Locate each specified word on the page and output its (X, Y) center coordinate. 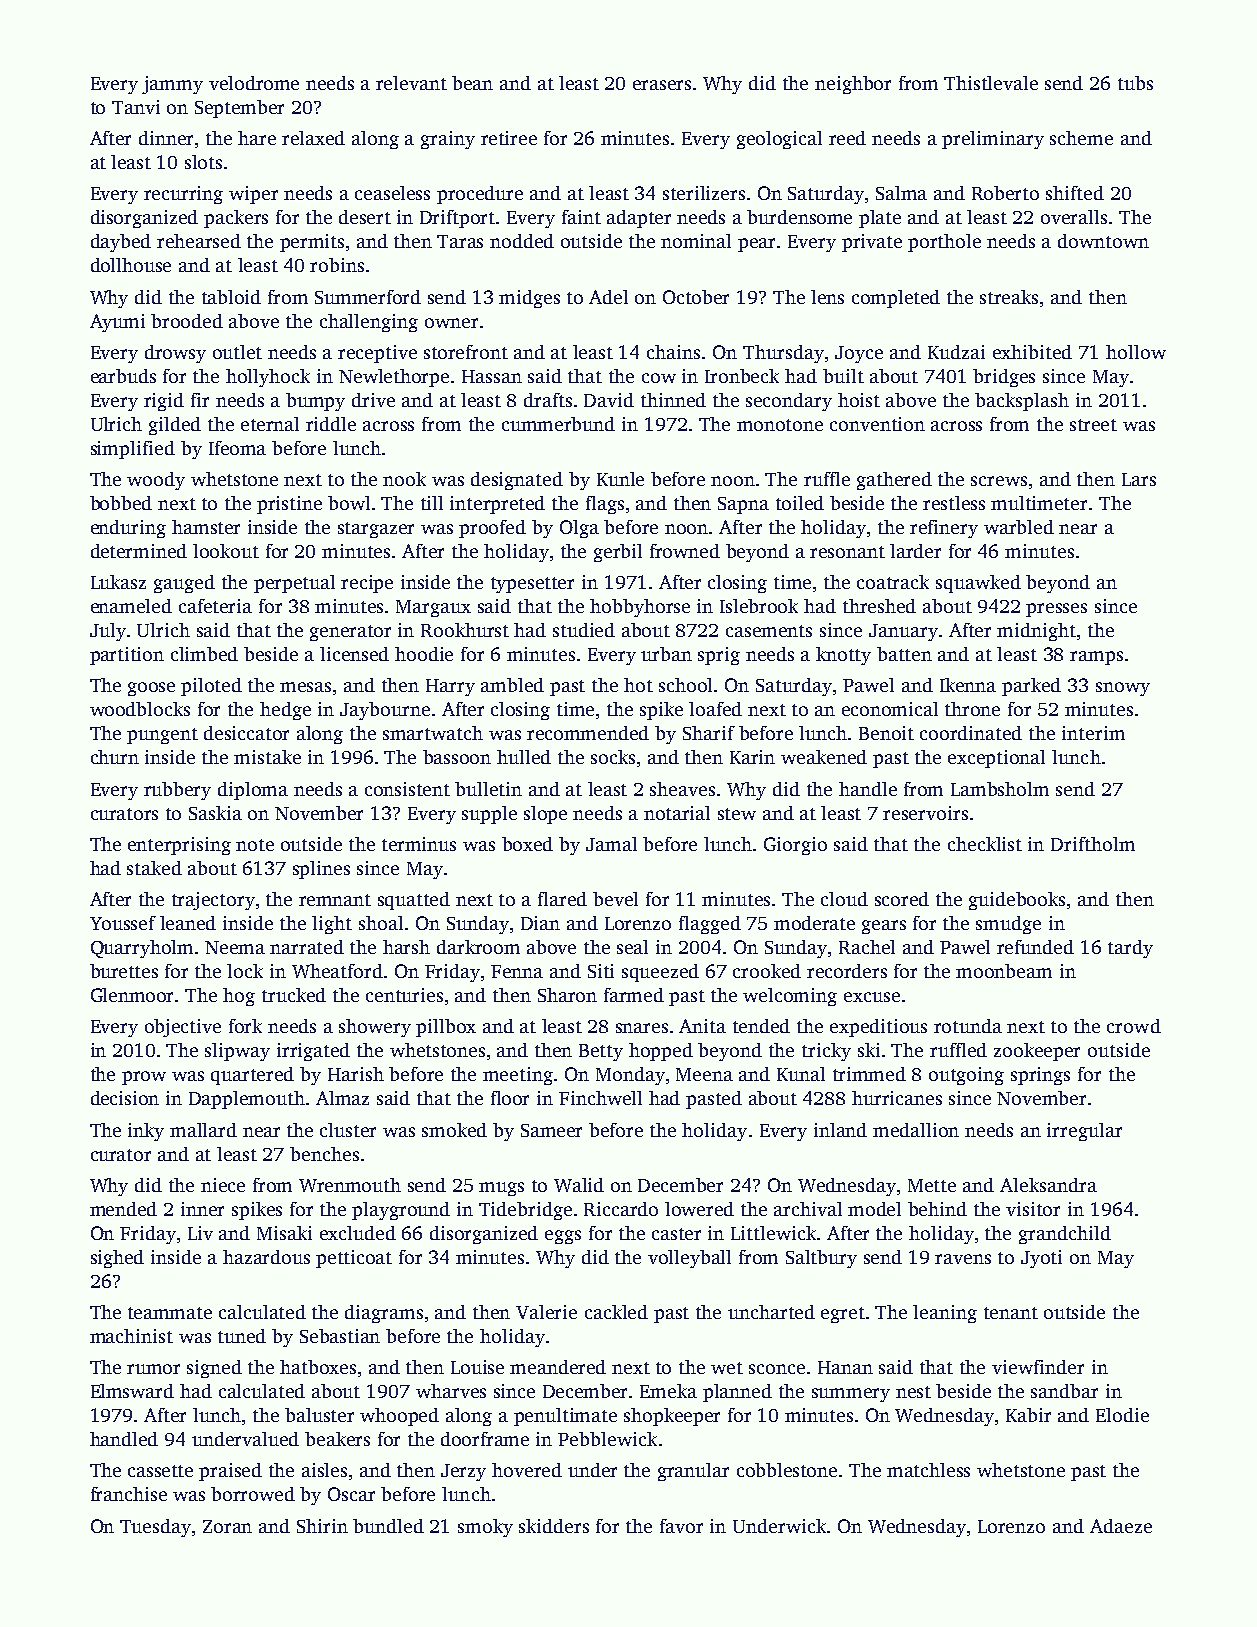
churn (115, 757)
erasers (662, 85)
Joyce (859, 354)
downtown (1103, 241)
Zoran (227, 1526)
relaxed (313, 138)
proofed (492, 529)
